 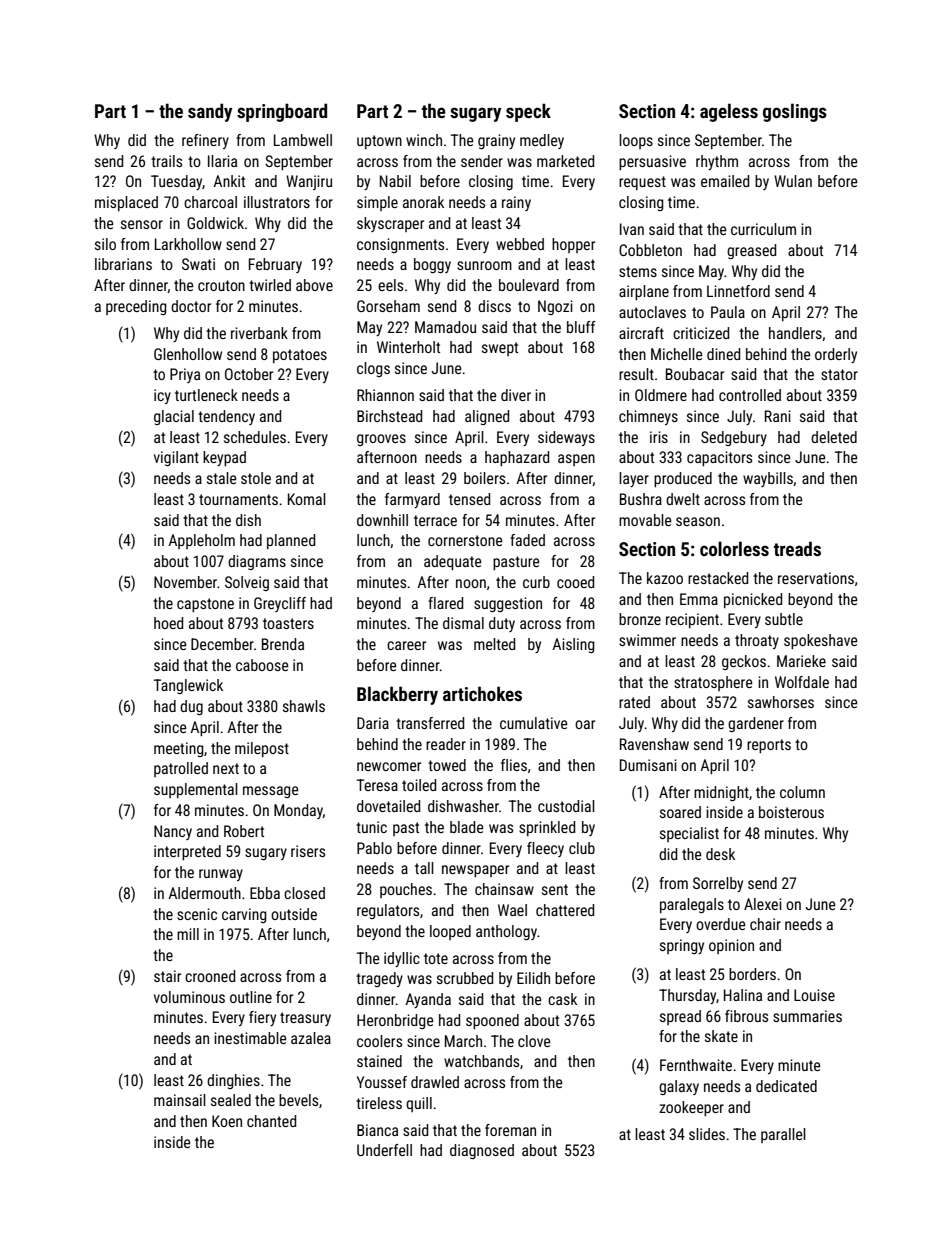 I want to click on Cobbleton, so click(x=650, y=250).
